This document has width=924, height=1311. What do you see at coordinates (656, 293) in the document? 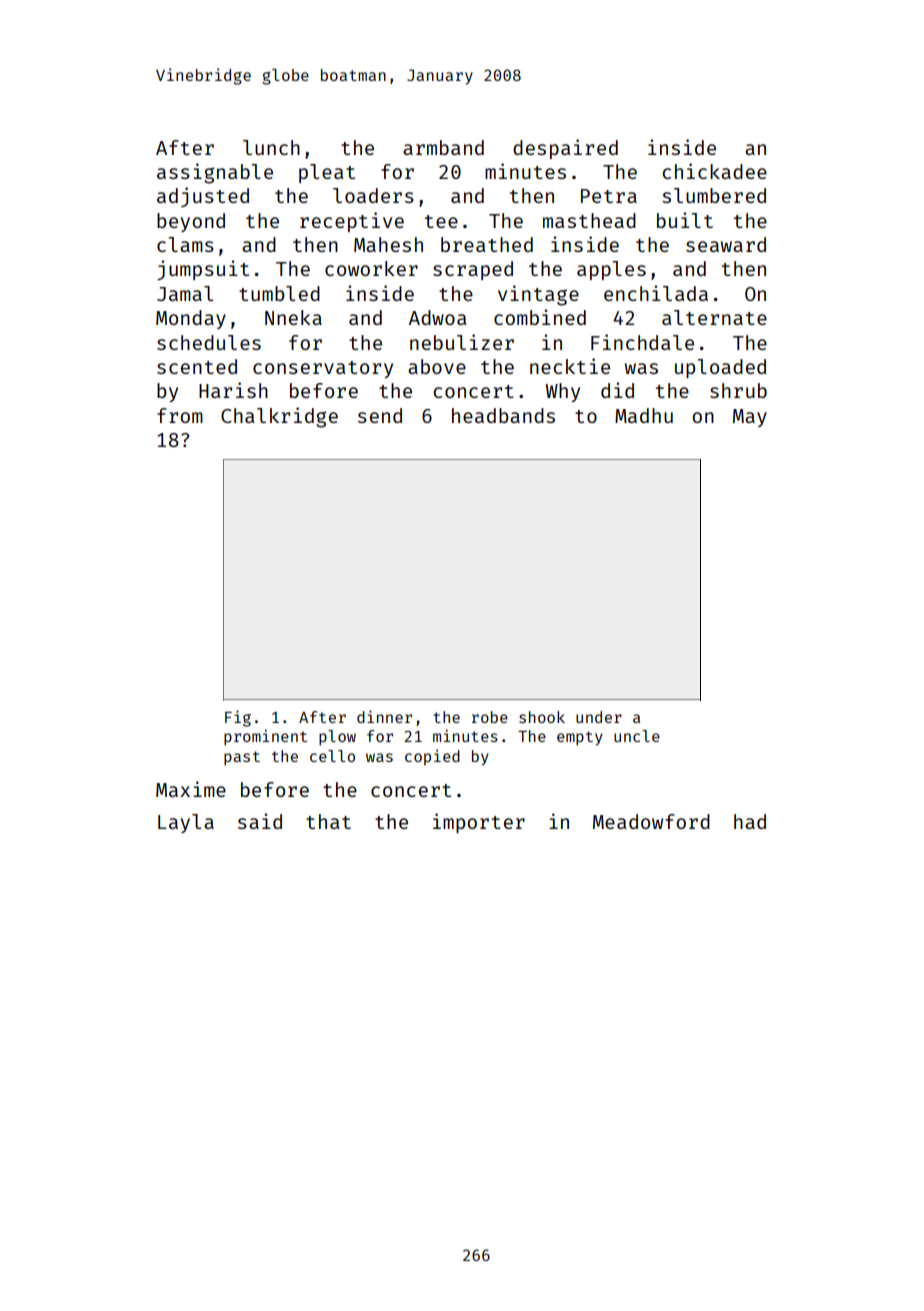
I see `enchilada` at bounding box center [656, 293].
